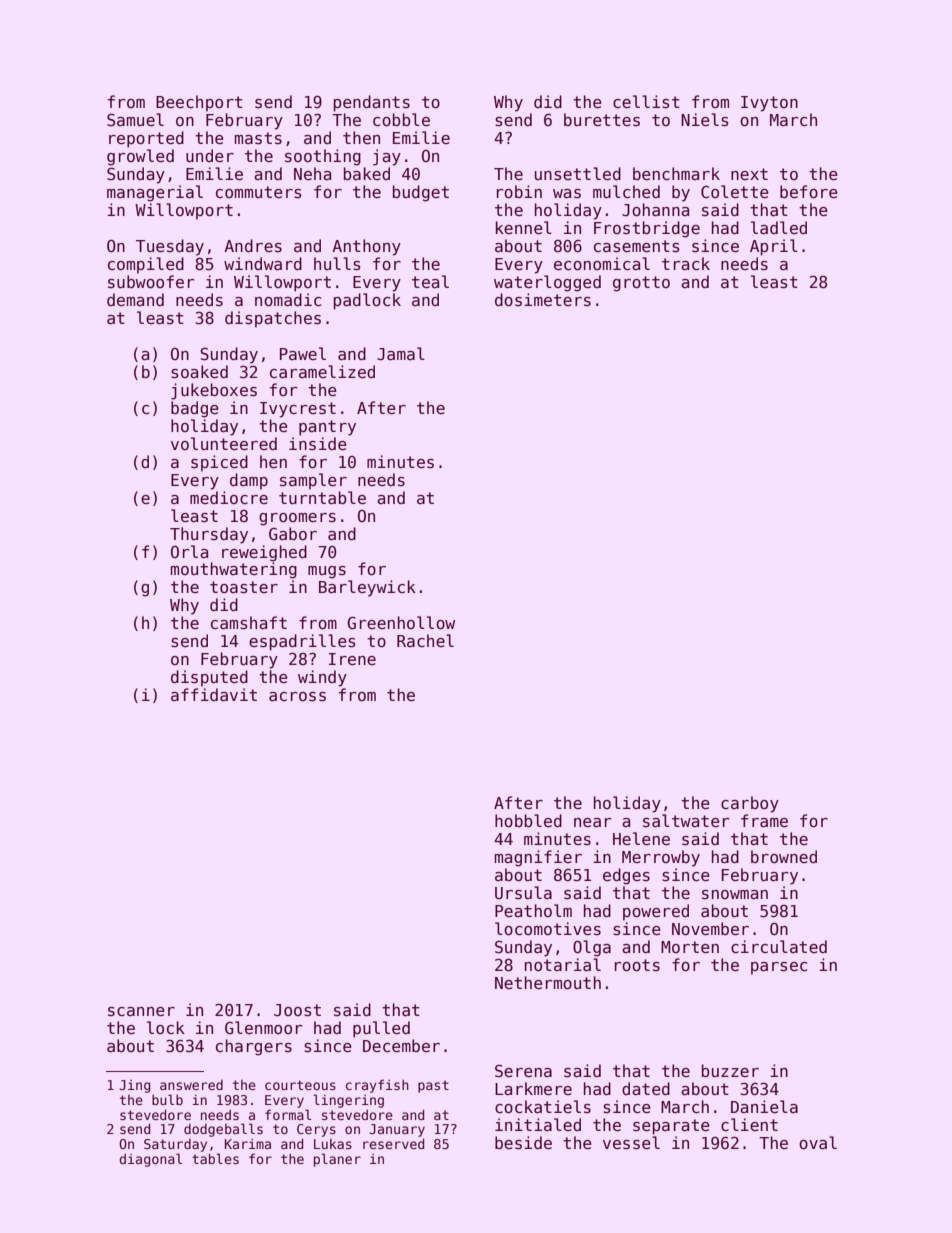  I want to click on cobble, so click(401, 120).
